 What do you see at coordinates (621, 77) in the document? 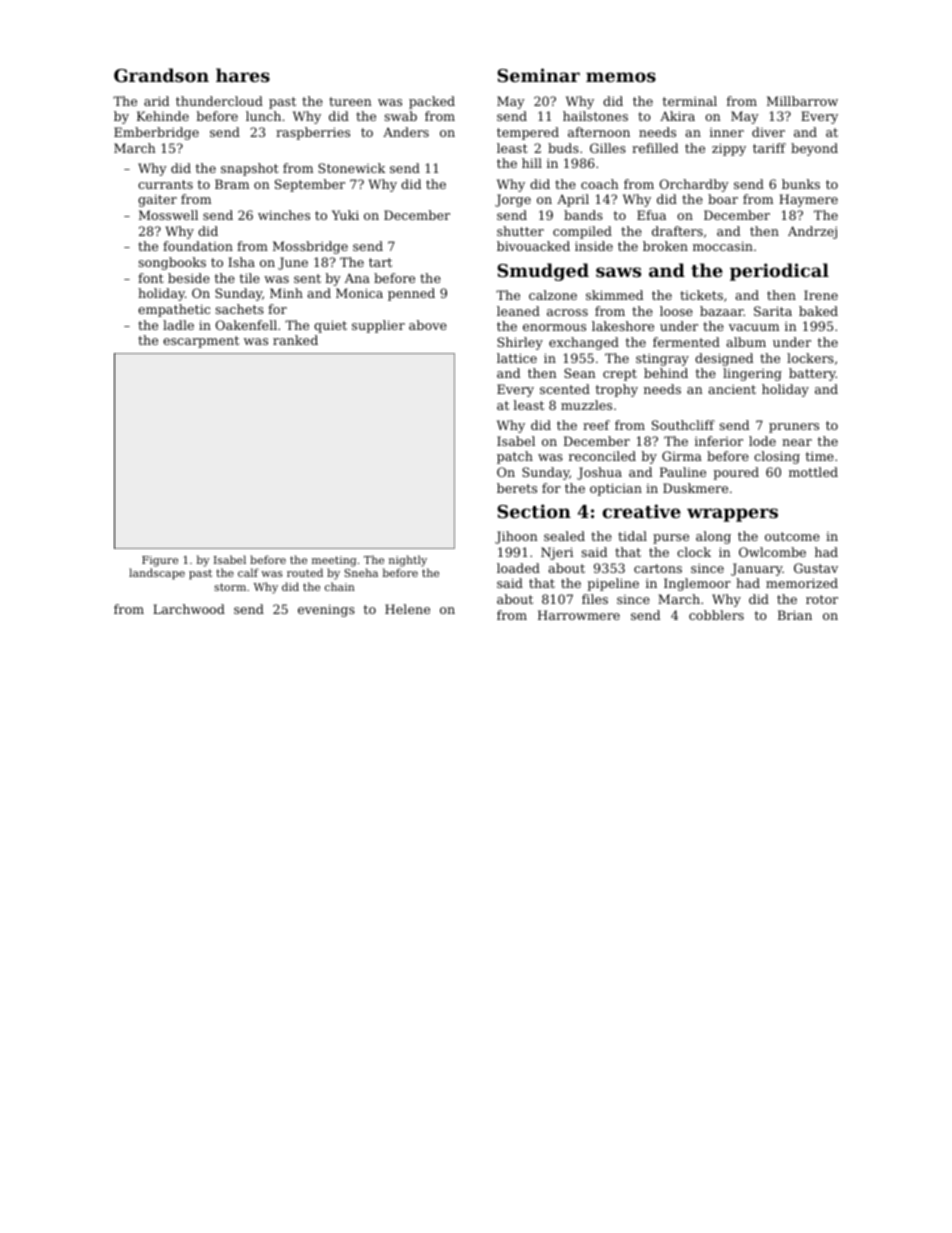
I see `memos` at bounding box center [621, 77].
